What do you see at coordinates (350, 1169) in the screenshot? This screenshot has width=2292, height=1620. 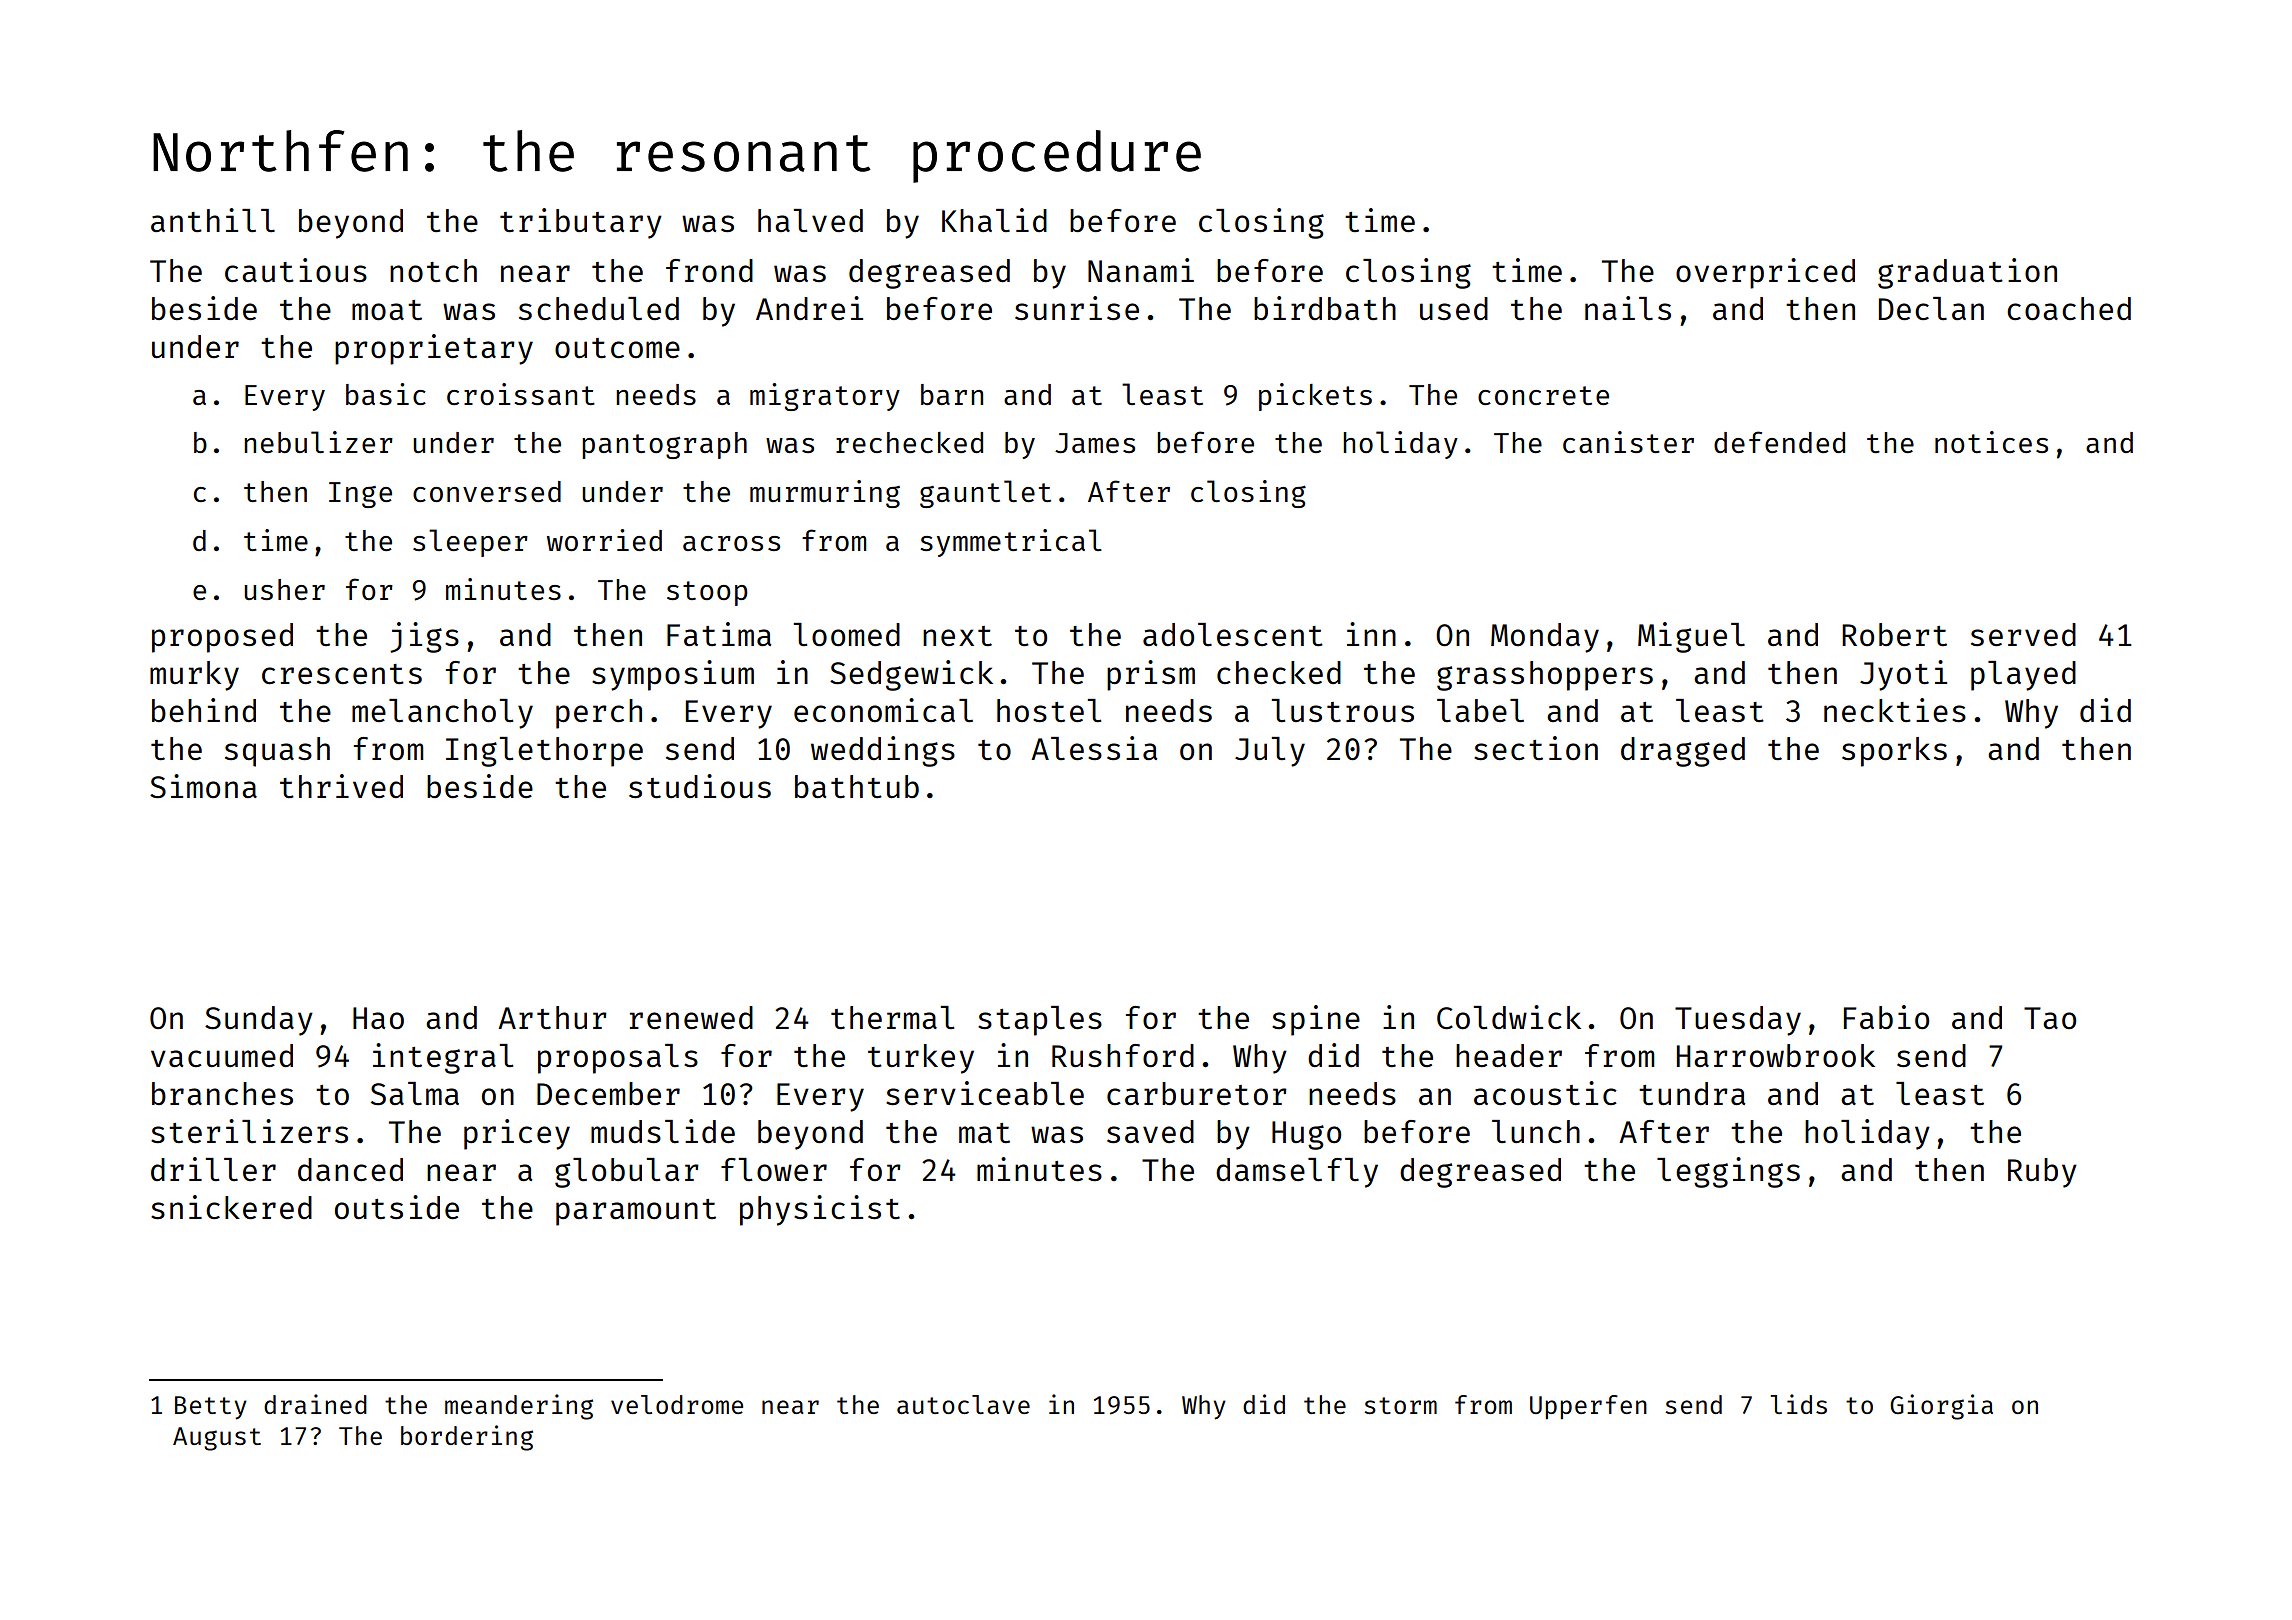 I see `danced` at bounding box center [350, 1169].
